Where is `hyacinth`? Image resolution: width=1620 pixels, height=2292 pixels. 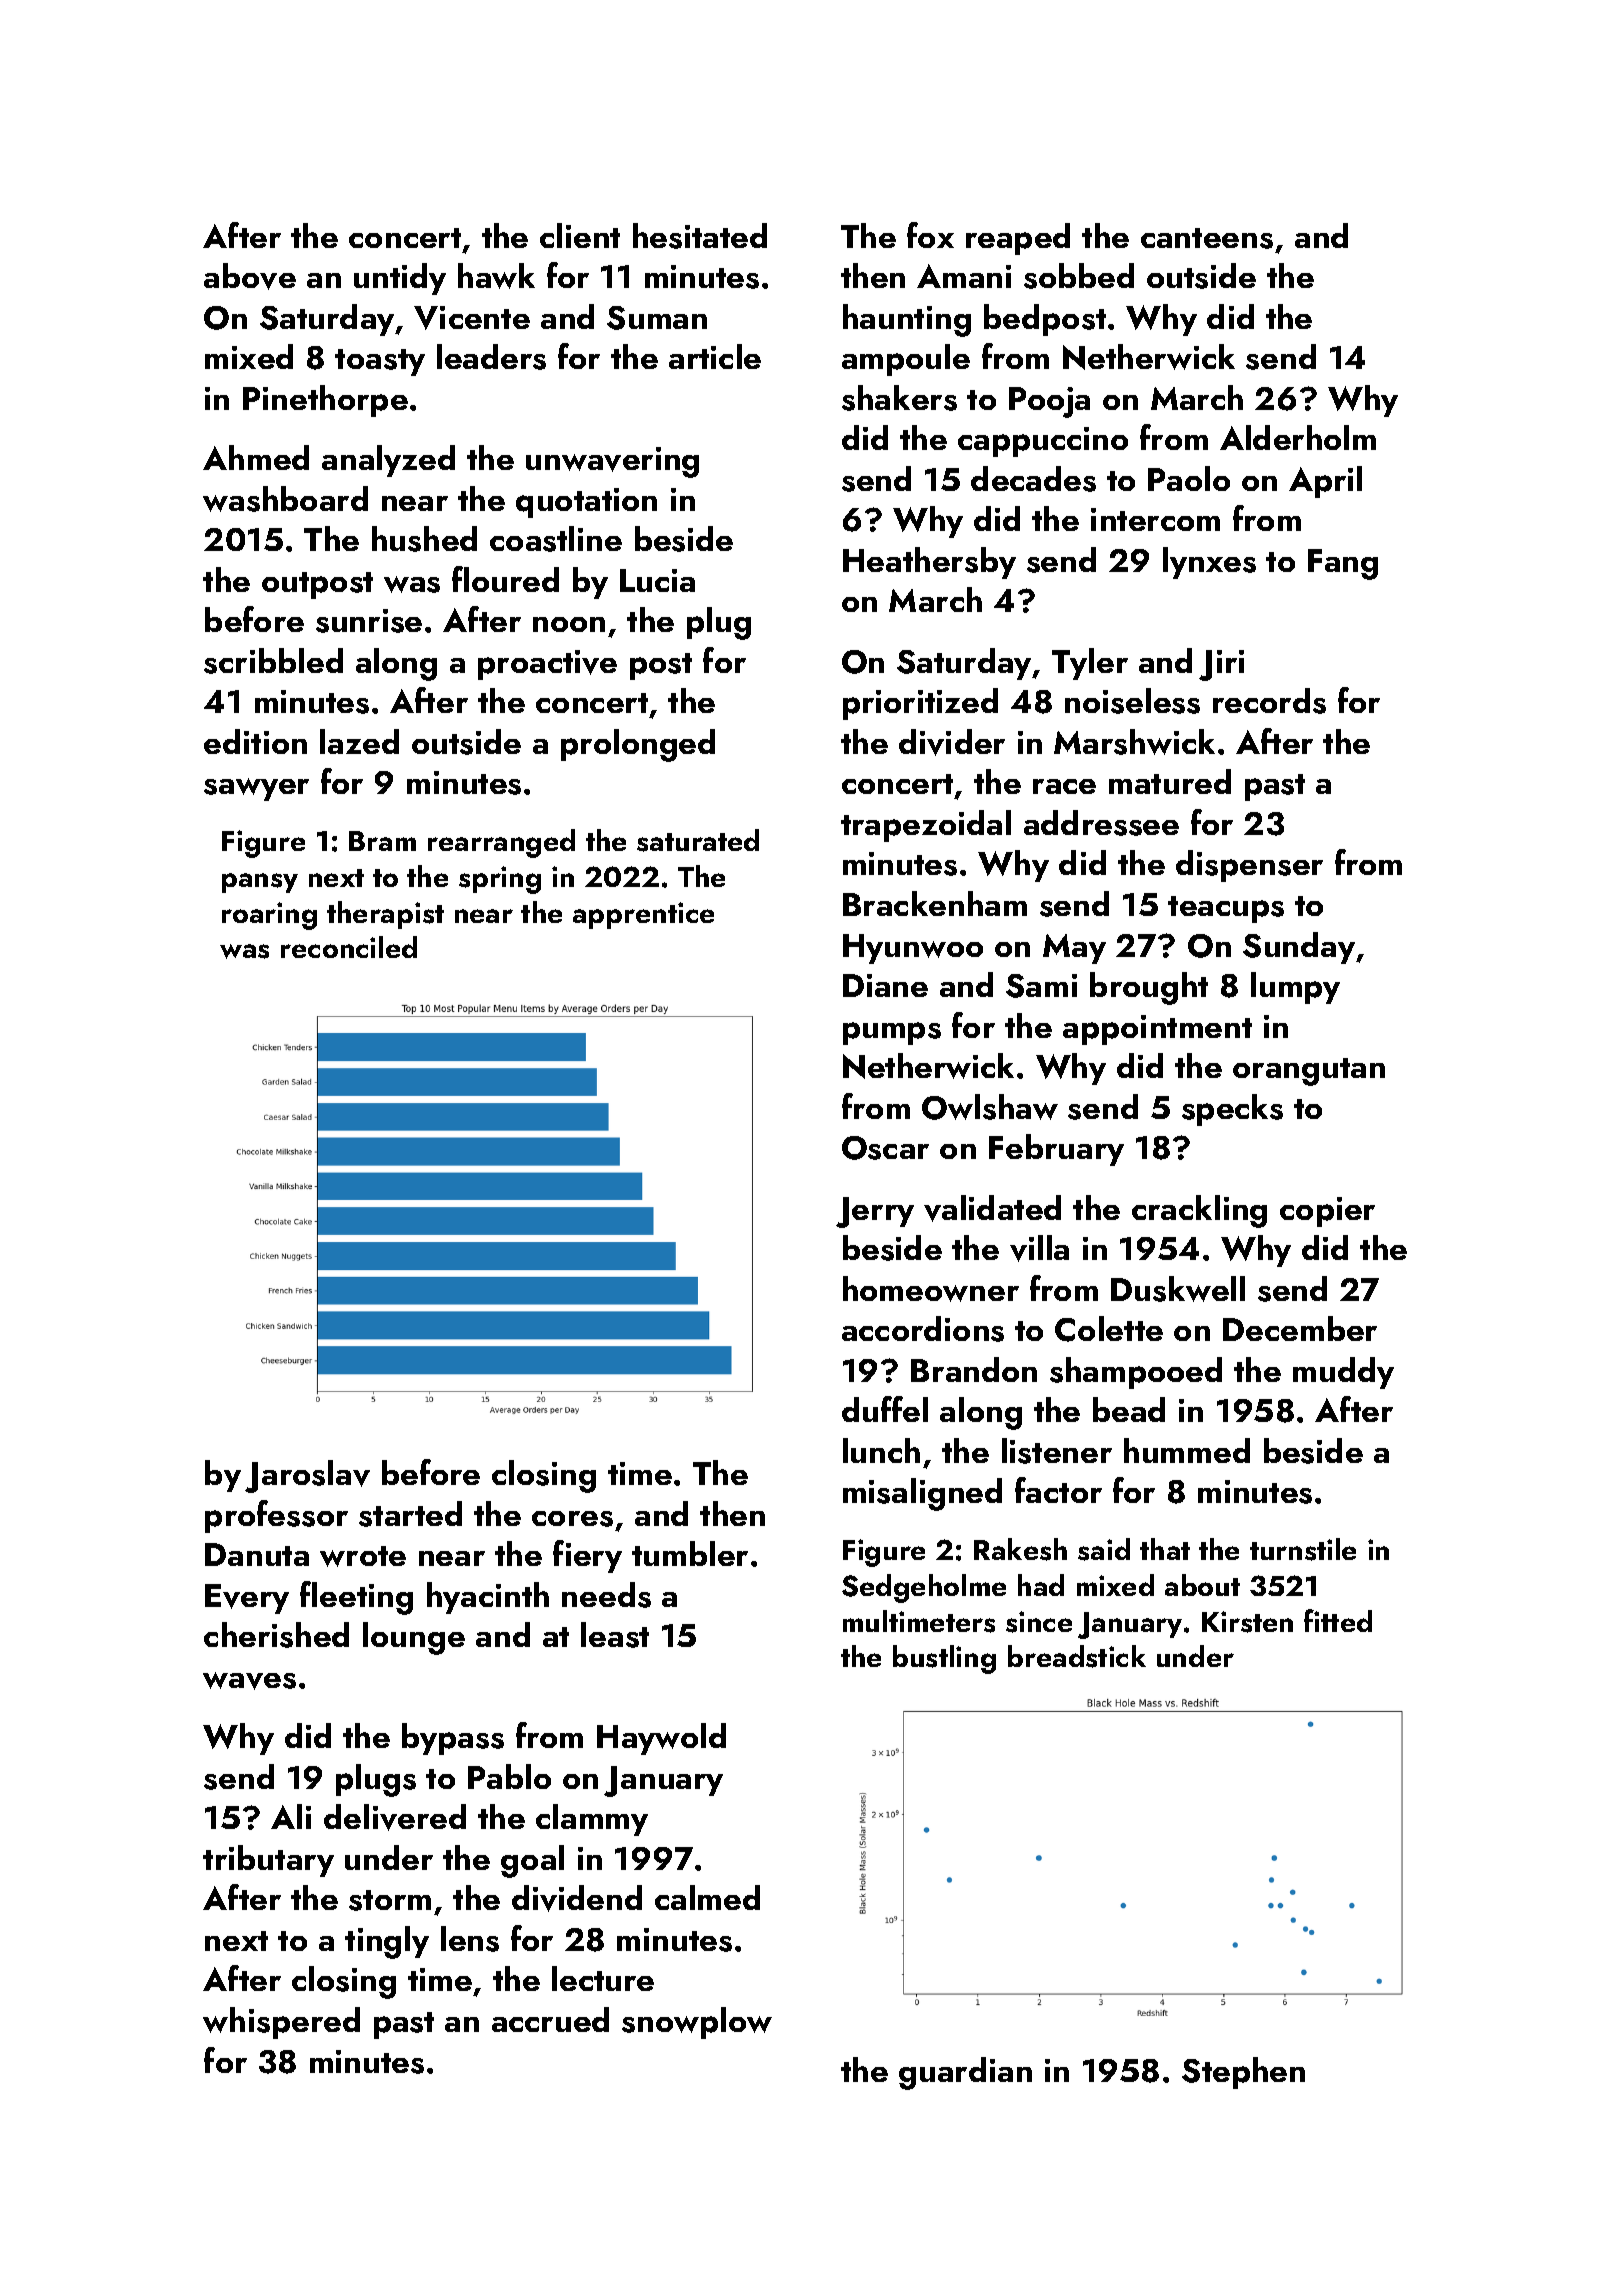
hyacinth is located at coordinates (488, 1598).
